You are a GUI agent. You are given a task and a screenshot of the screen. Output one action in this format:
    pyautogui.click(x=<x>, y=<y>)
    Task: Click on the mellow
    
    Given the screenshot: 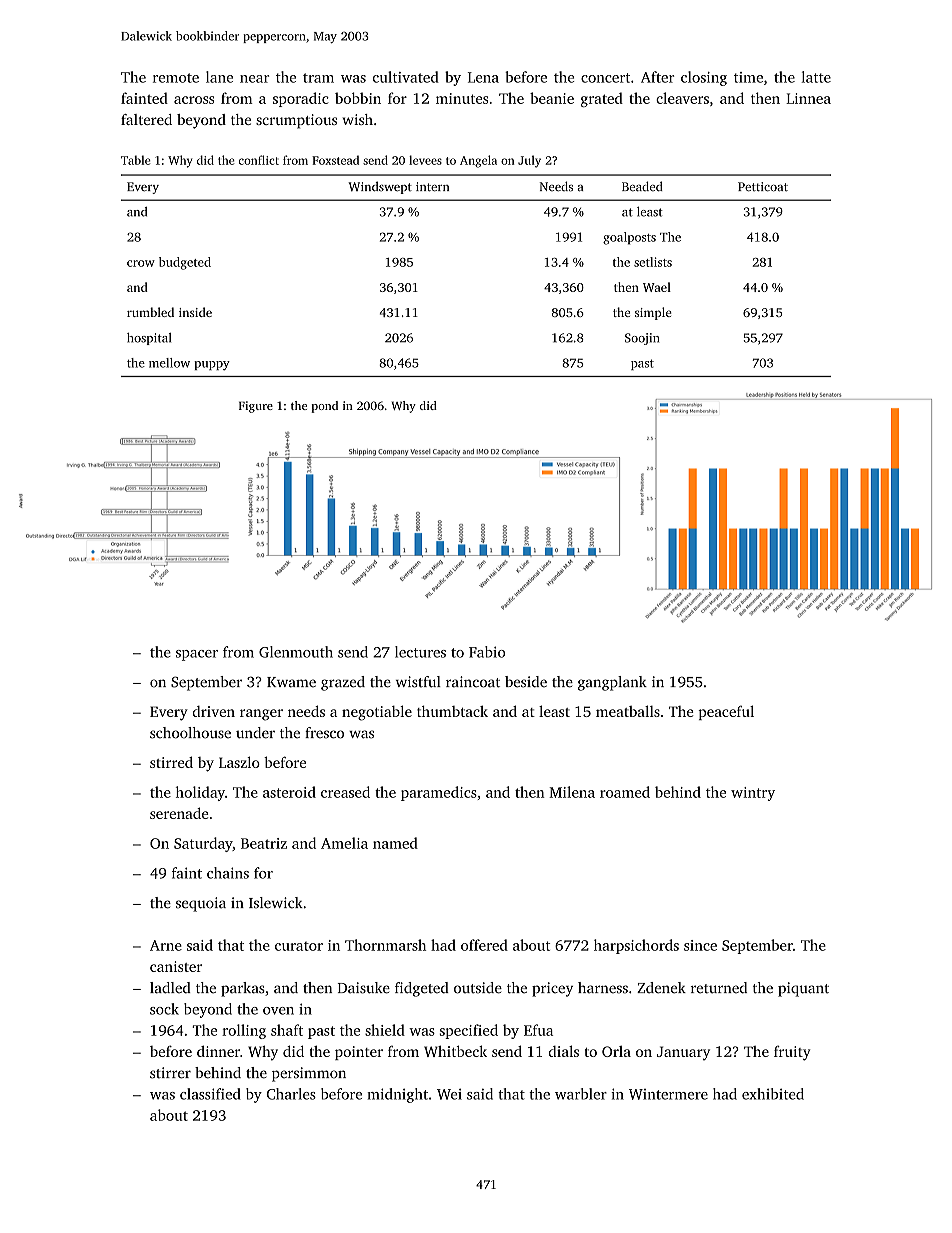 What is the action you would take?
    pyautogui.click(x=169, y=363)
